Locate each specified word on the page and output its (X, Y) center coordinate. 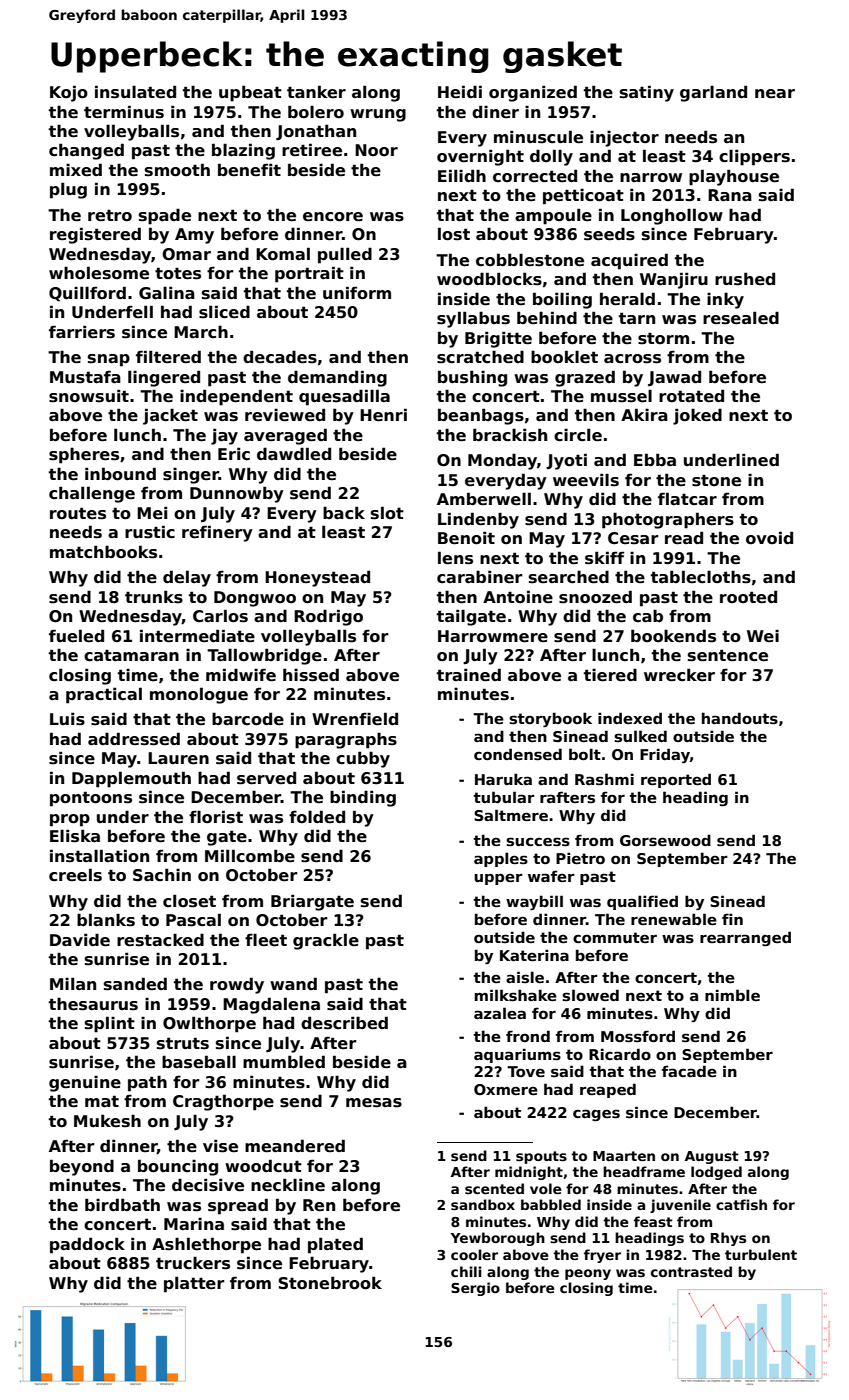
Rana (730, 195)
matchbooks (103, 552)
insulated (135, 92)
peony (588, 1274)
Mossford (638, 1036)
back (344, 513)
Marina (194, 1223)
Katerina (534, 955)
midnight (529, 1173)
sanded (135, 984)
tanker (316, 92)
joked (697, 416)
